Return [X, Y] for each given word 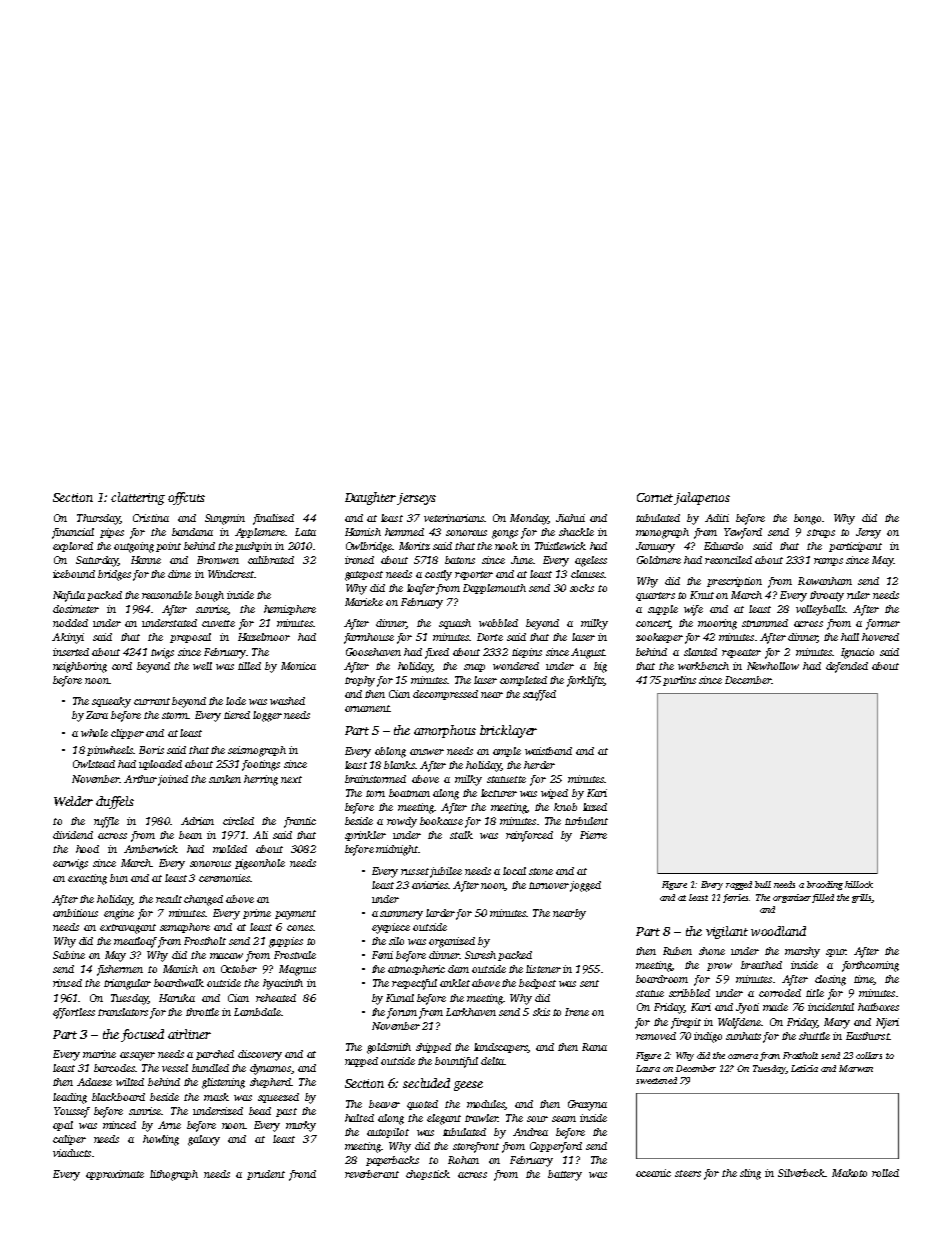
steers [688, 1173]
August [588, 653]
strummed [765, 623]
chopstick [428, 1175]
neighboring [80, 667]
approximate [115, 1175]
